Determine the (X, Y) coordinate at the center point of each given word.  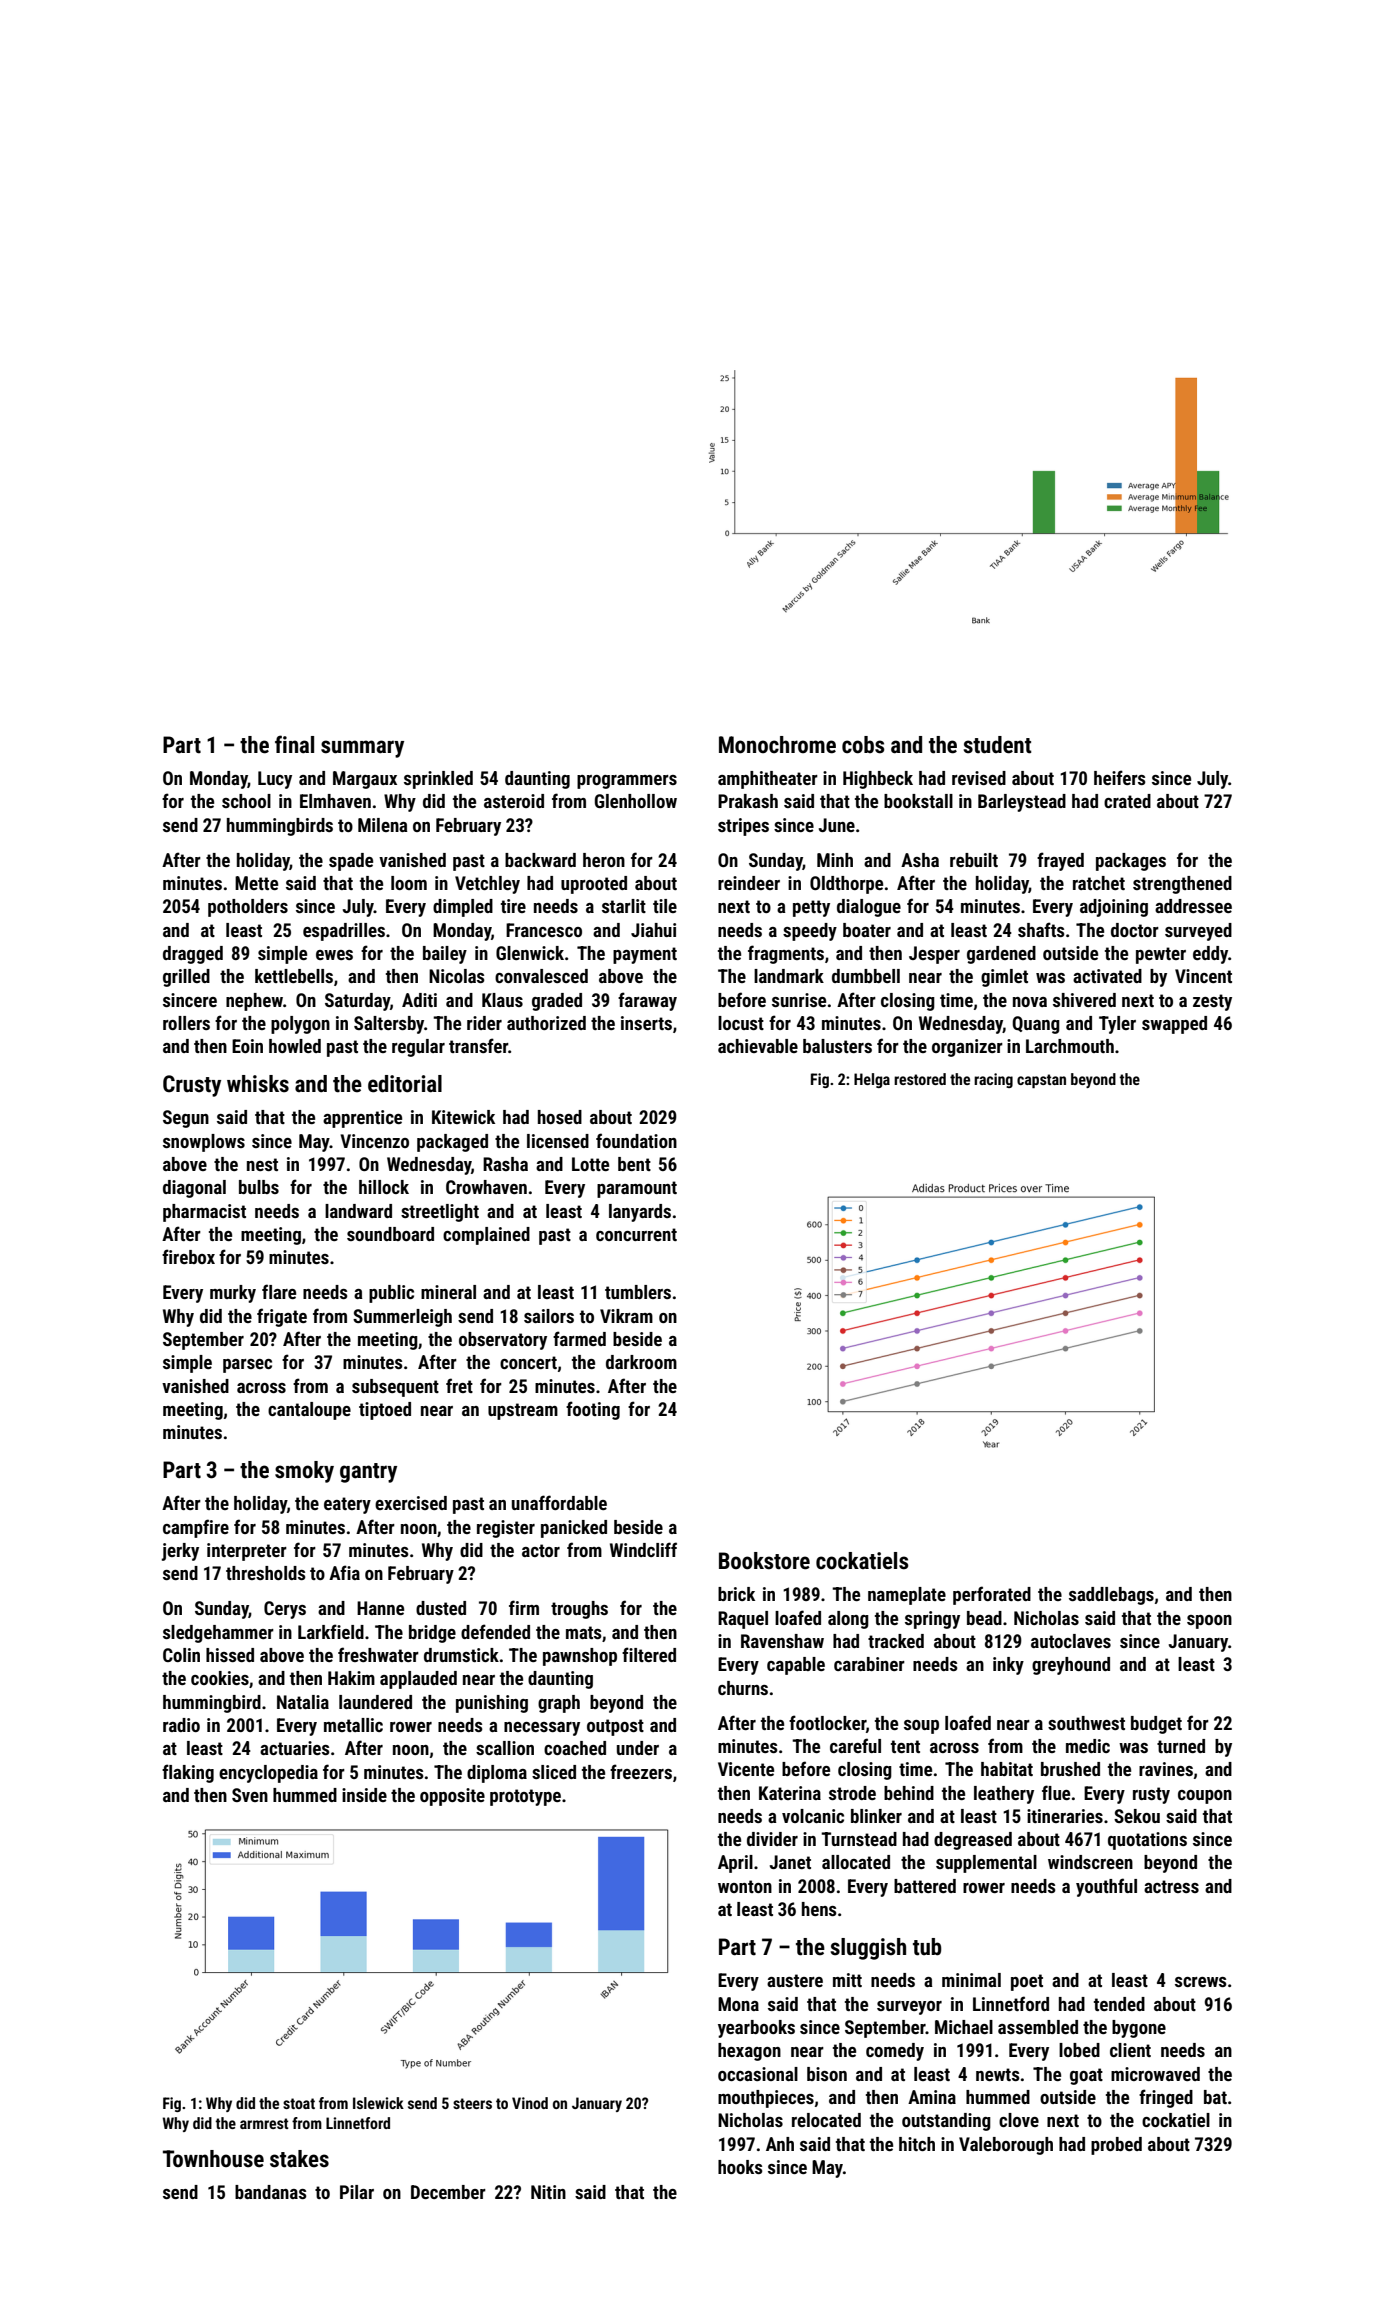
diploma (497, 1774)
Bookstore (764, 1561)
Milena (383, 825)
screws (1201, 1982)
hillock (384, 1187)
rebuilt (974, 860)
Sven (250, 1795)
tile (665, 906)
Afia (344, 1572)
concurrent (636, 1234)
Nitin (548, 2192)
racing (993, 1080)
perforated (992, 1595)
